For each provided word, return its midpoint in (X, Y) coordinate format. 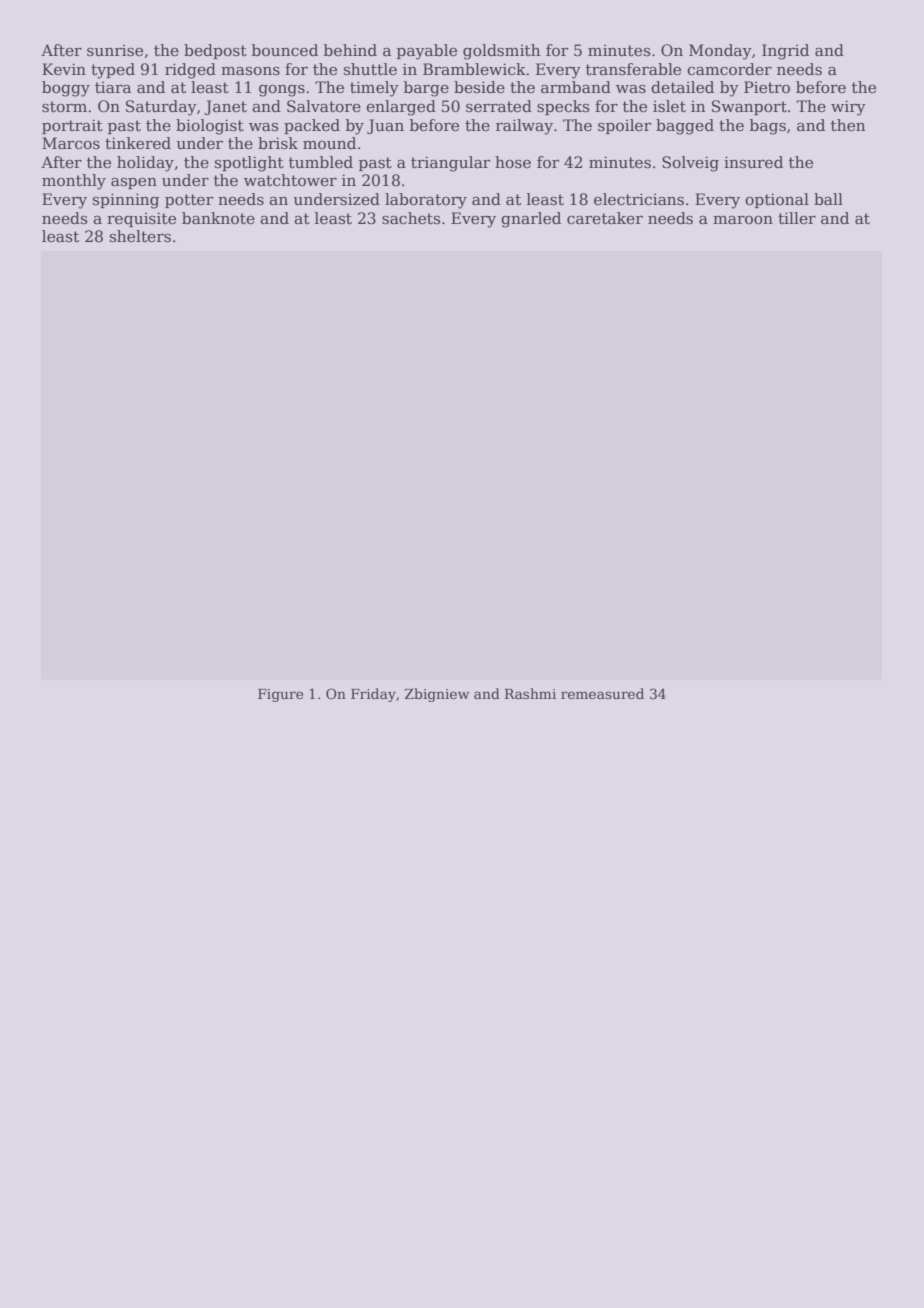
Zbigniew (437, 695)
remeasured (602, 693)
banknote (218, 218)
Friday (373, 695)
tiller (797, 218)
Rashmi (530, 693)
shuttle (370, 69)
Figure (280, 695)
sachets (411, 218)
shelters (140, 236)
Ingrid (785, 52)
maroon (743, 220)
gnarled (531, 220)
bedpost (215, 51)
